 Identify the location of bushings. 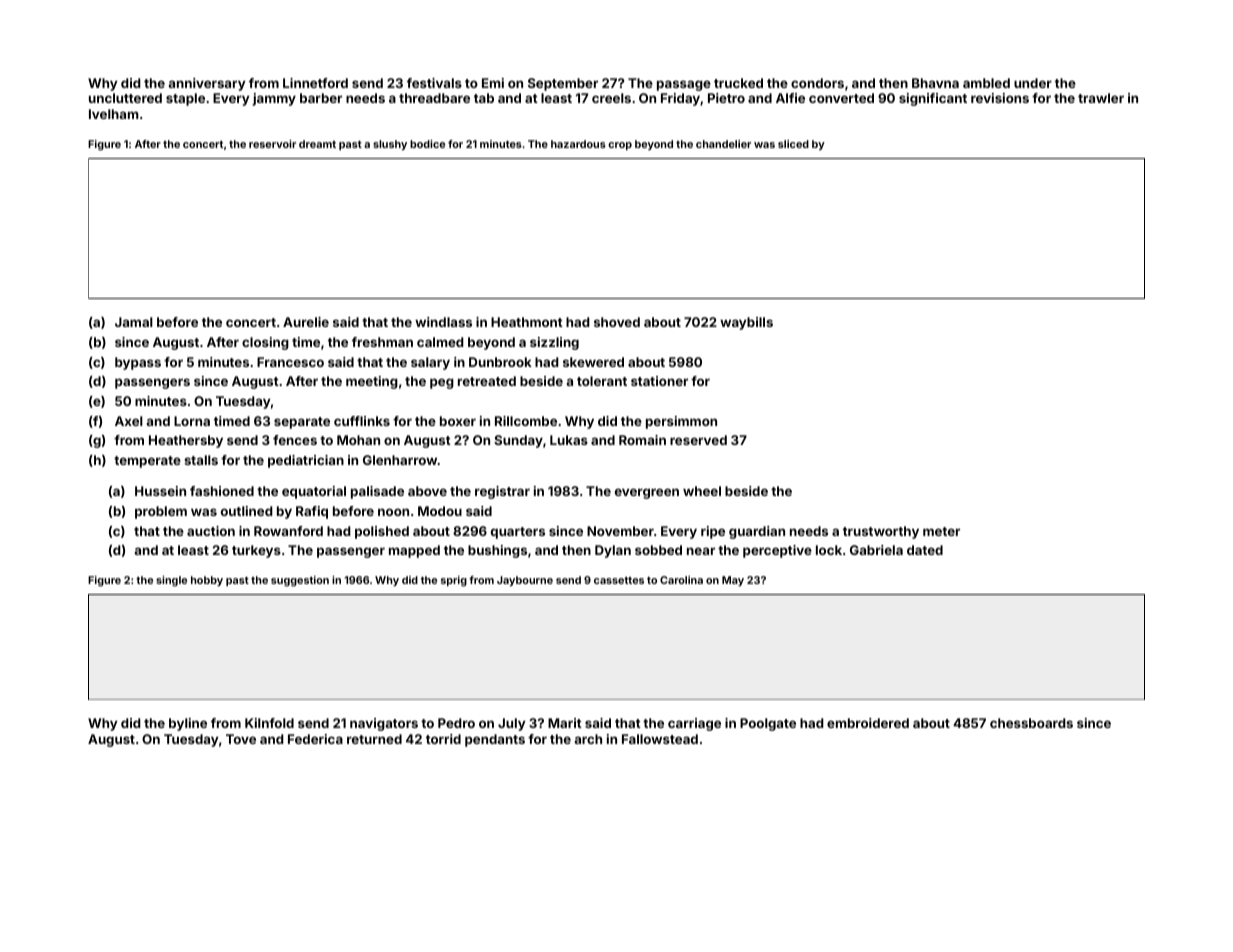
(497, 551).
